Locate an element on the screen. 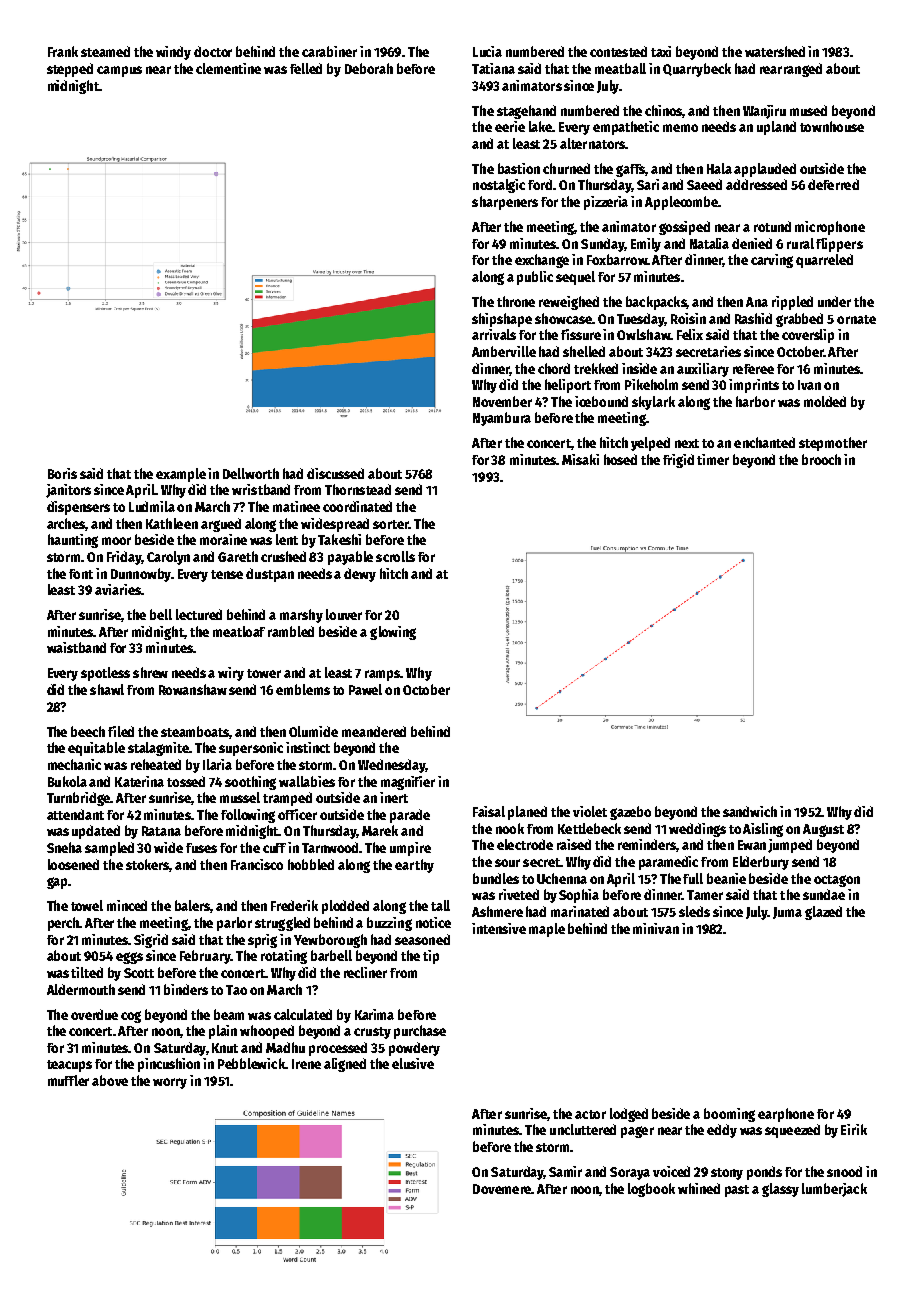 This screenshot has width=924, height=1308. marinated is located at coordinates (580, 911).
